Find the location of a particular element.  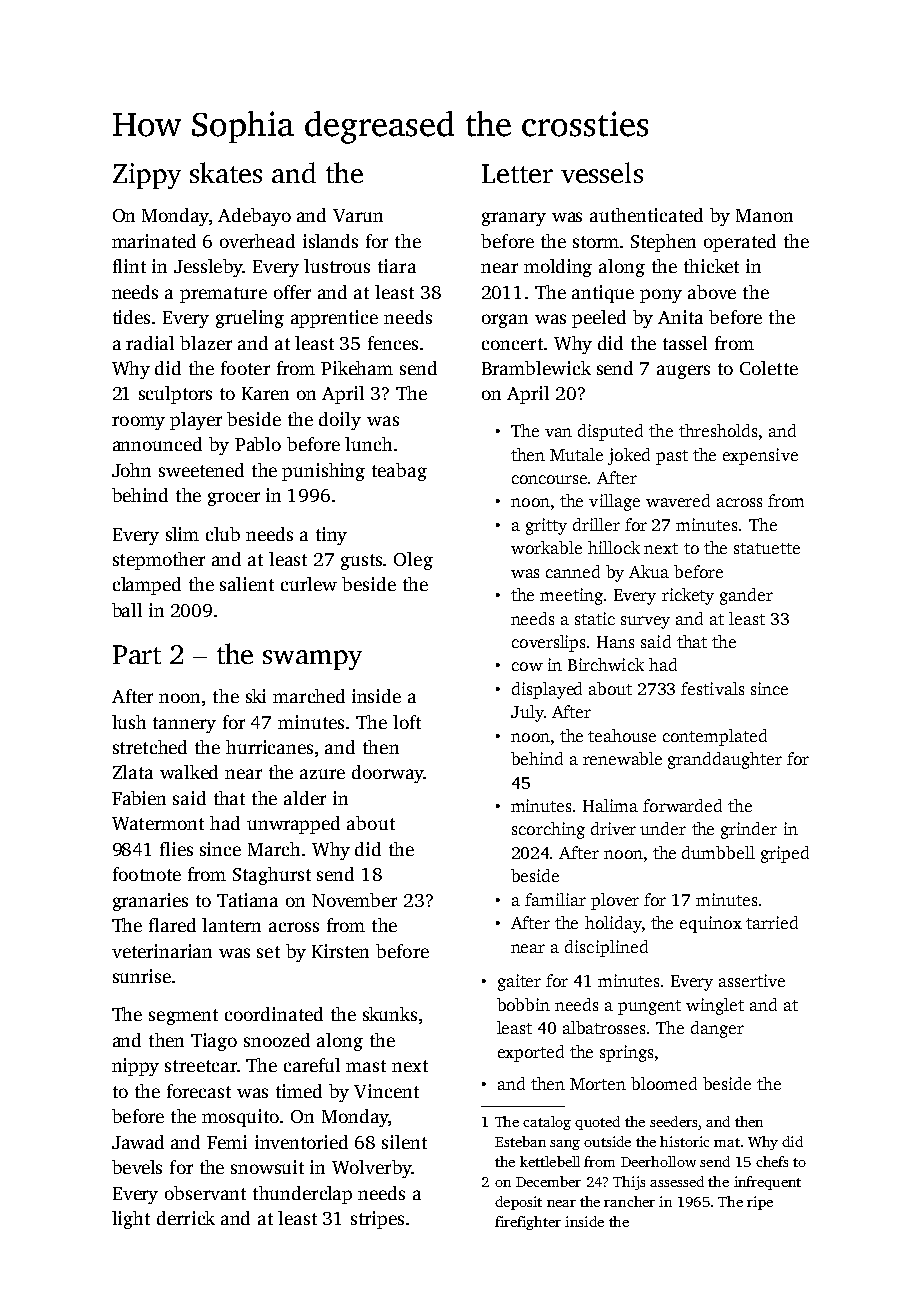

snoozed is located at coordinates (277, 1040).
